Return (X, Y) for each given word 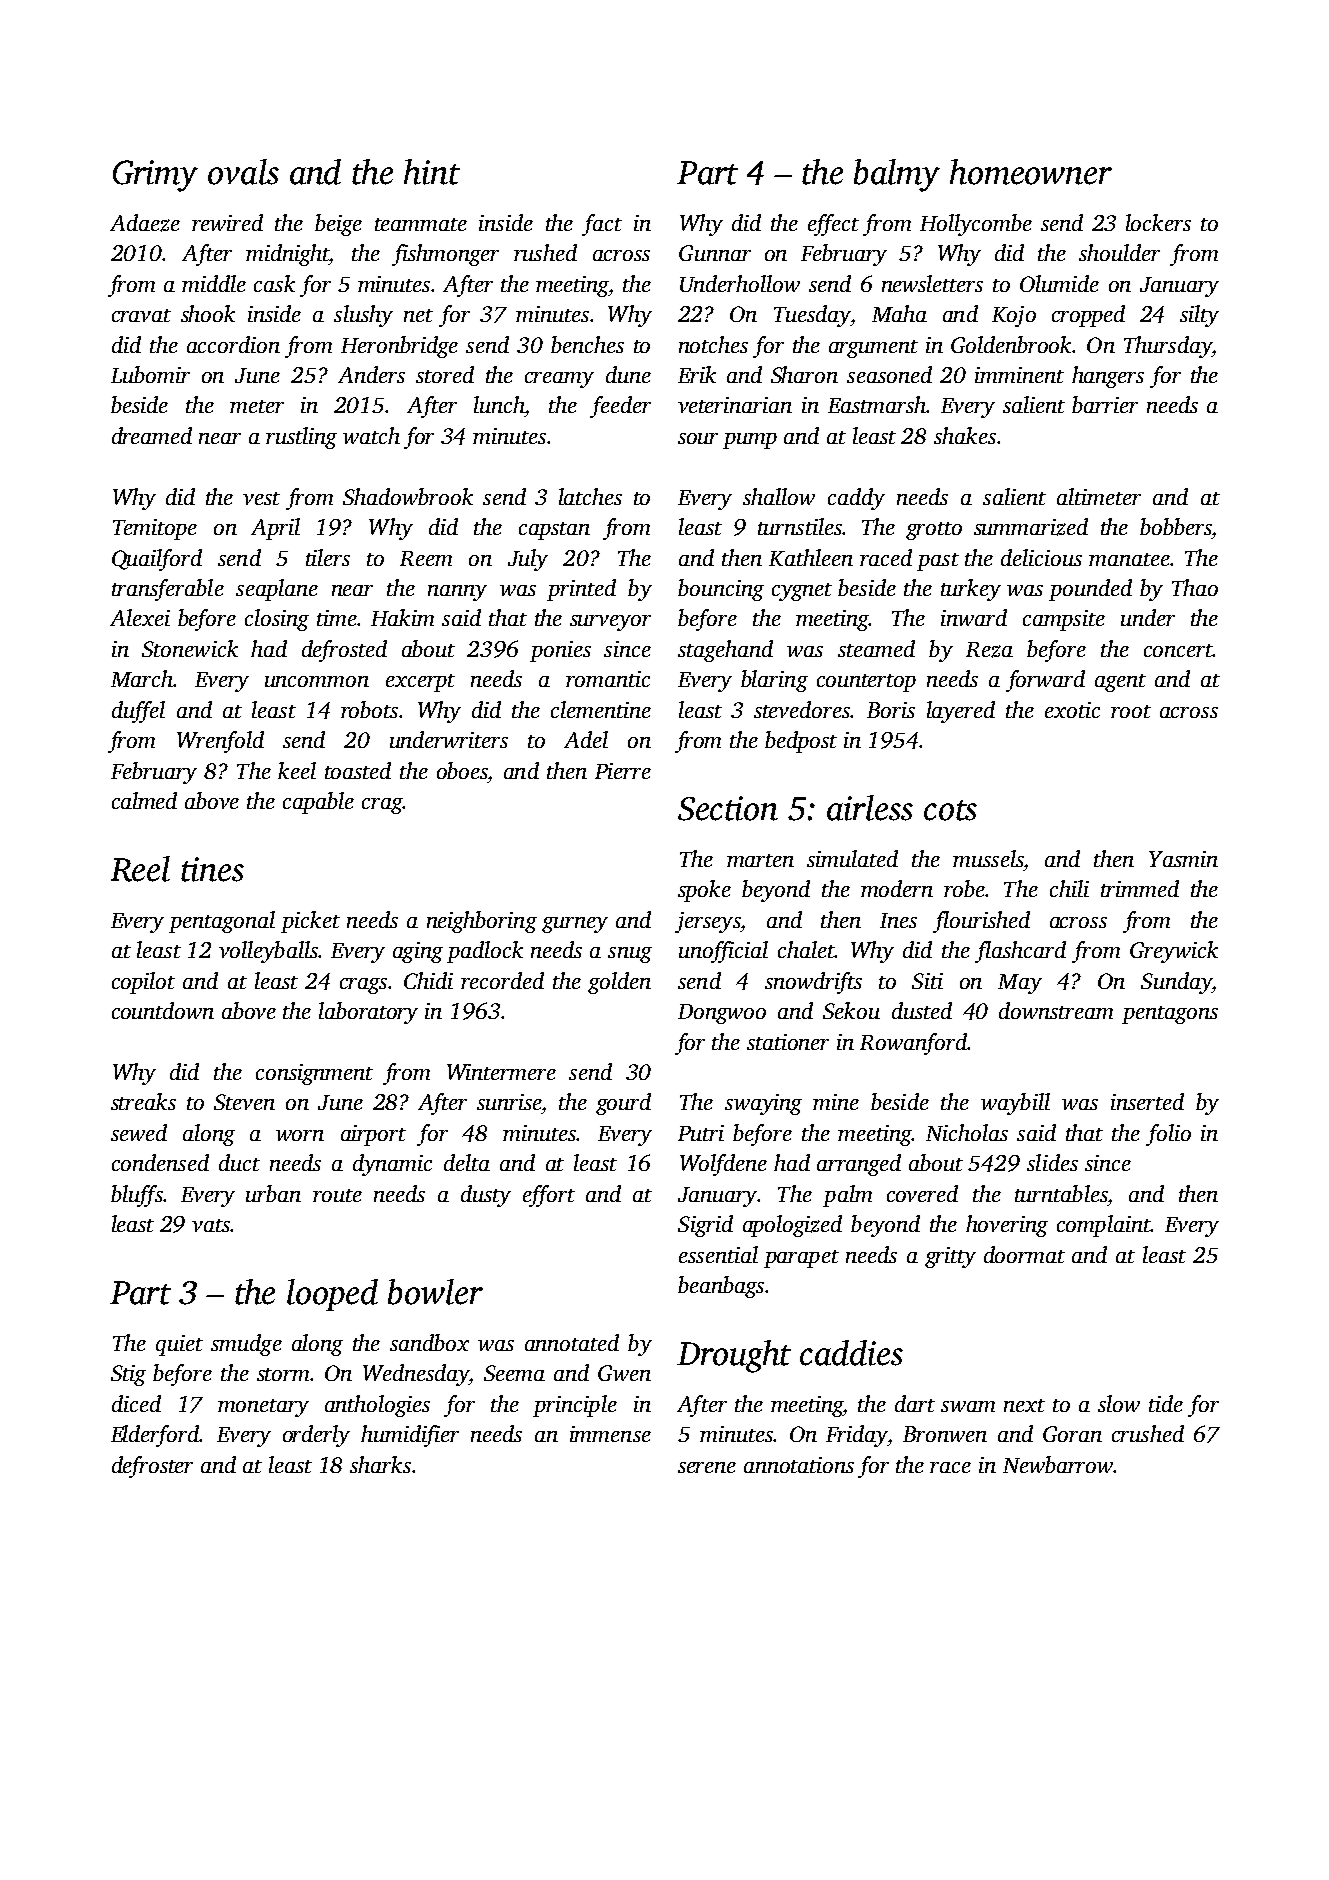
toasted (358, 770)
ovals (243, 172)
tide (1166, 1403)
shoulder (1119, 252)
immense (610, 1434)
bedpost (801, 742)
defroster (152, 1467)
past (938, 562)
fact (602, 225)
